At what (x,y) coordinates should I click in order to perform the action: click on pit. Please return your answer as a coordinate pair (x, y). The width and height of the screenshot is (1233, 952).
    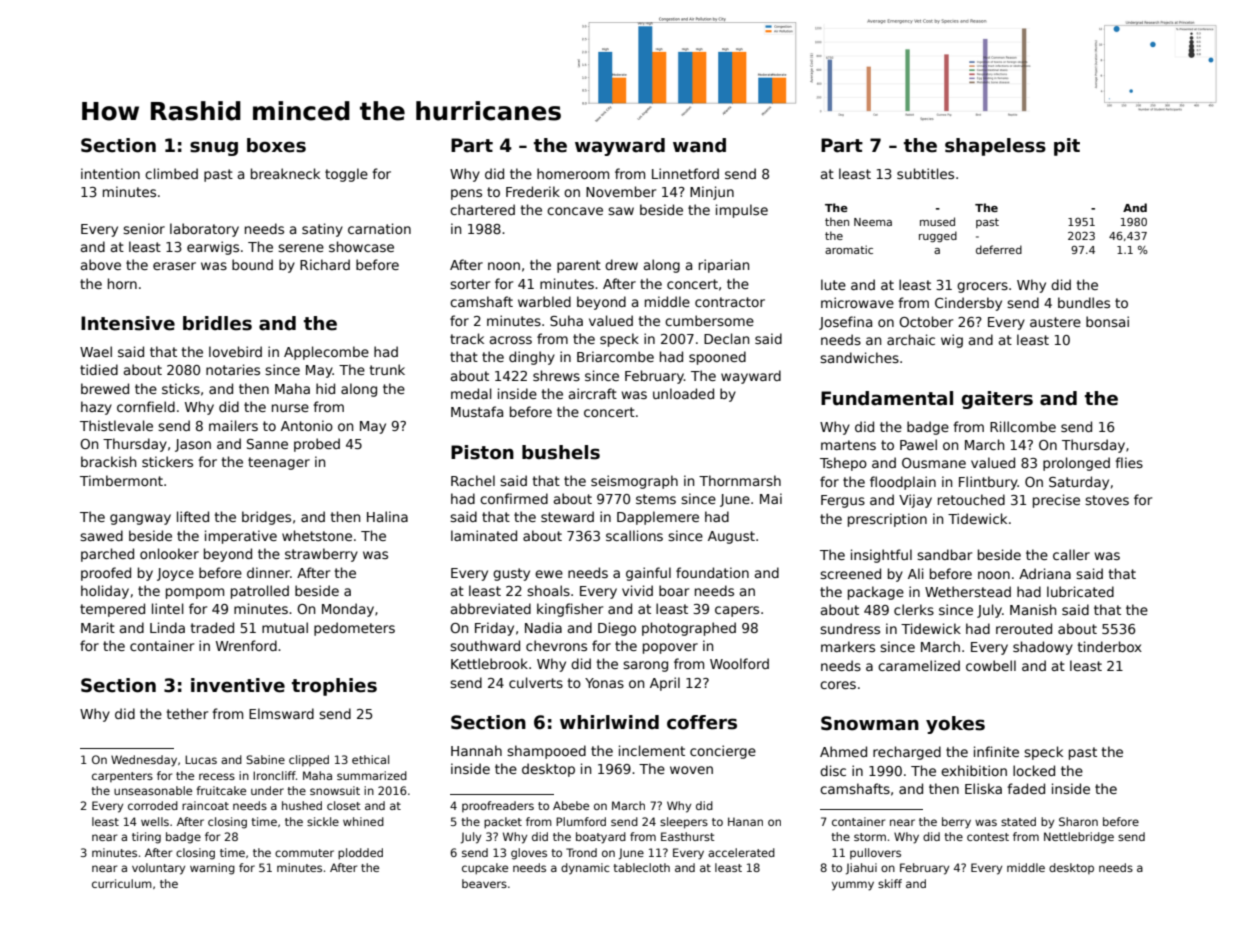
    Looking at the image, I should click on (1067, 147).
